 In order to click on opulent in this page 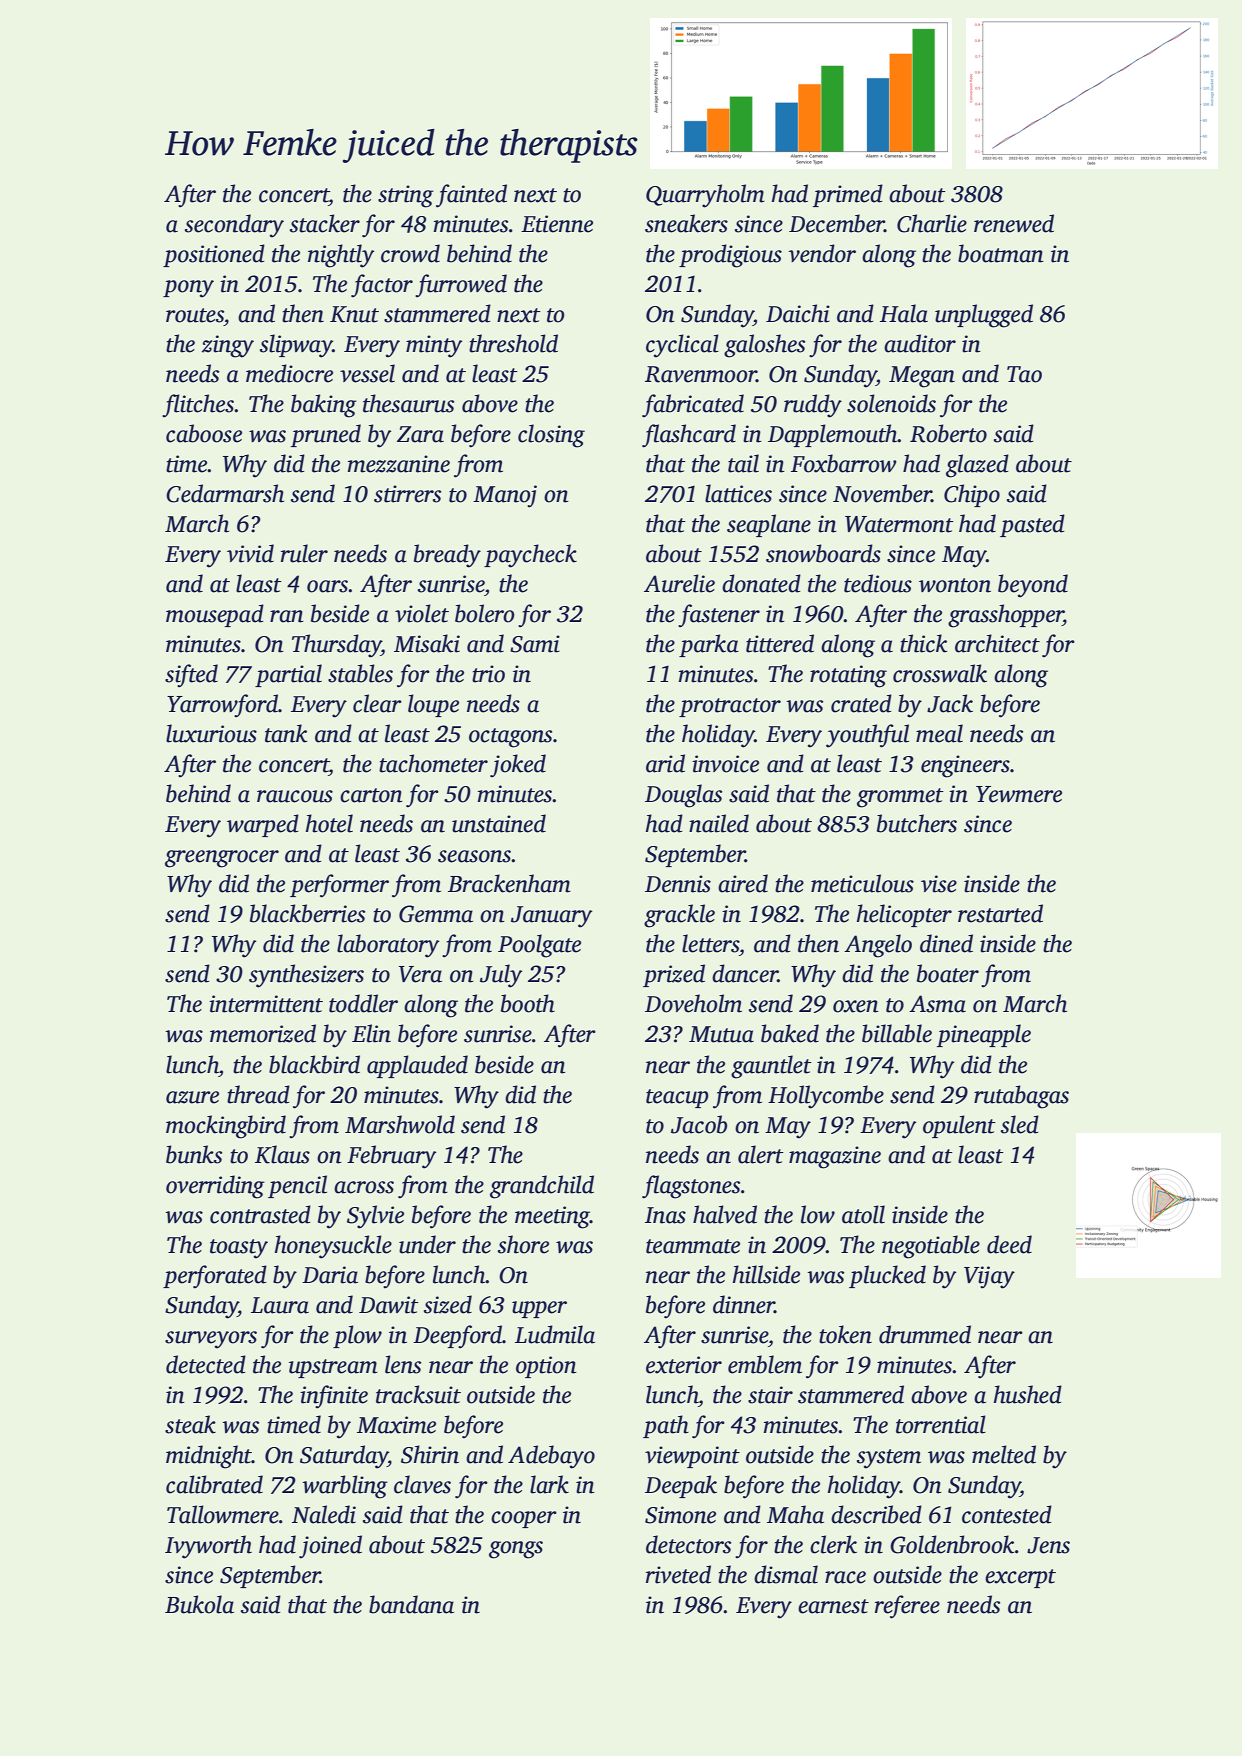, I will do `click(959, 1126)`.
